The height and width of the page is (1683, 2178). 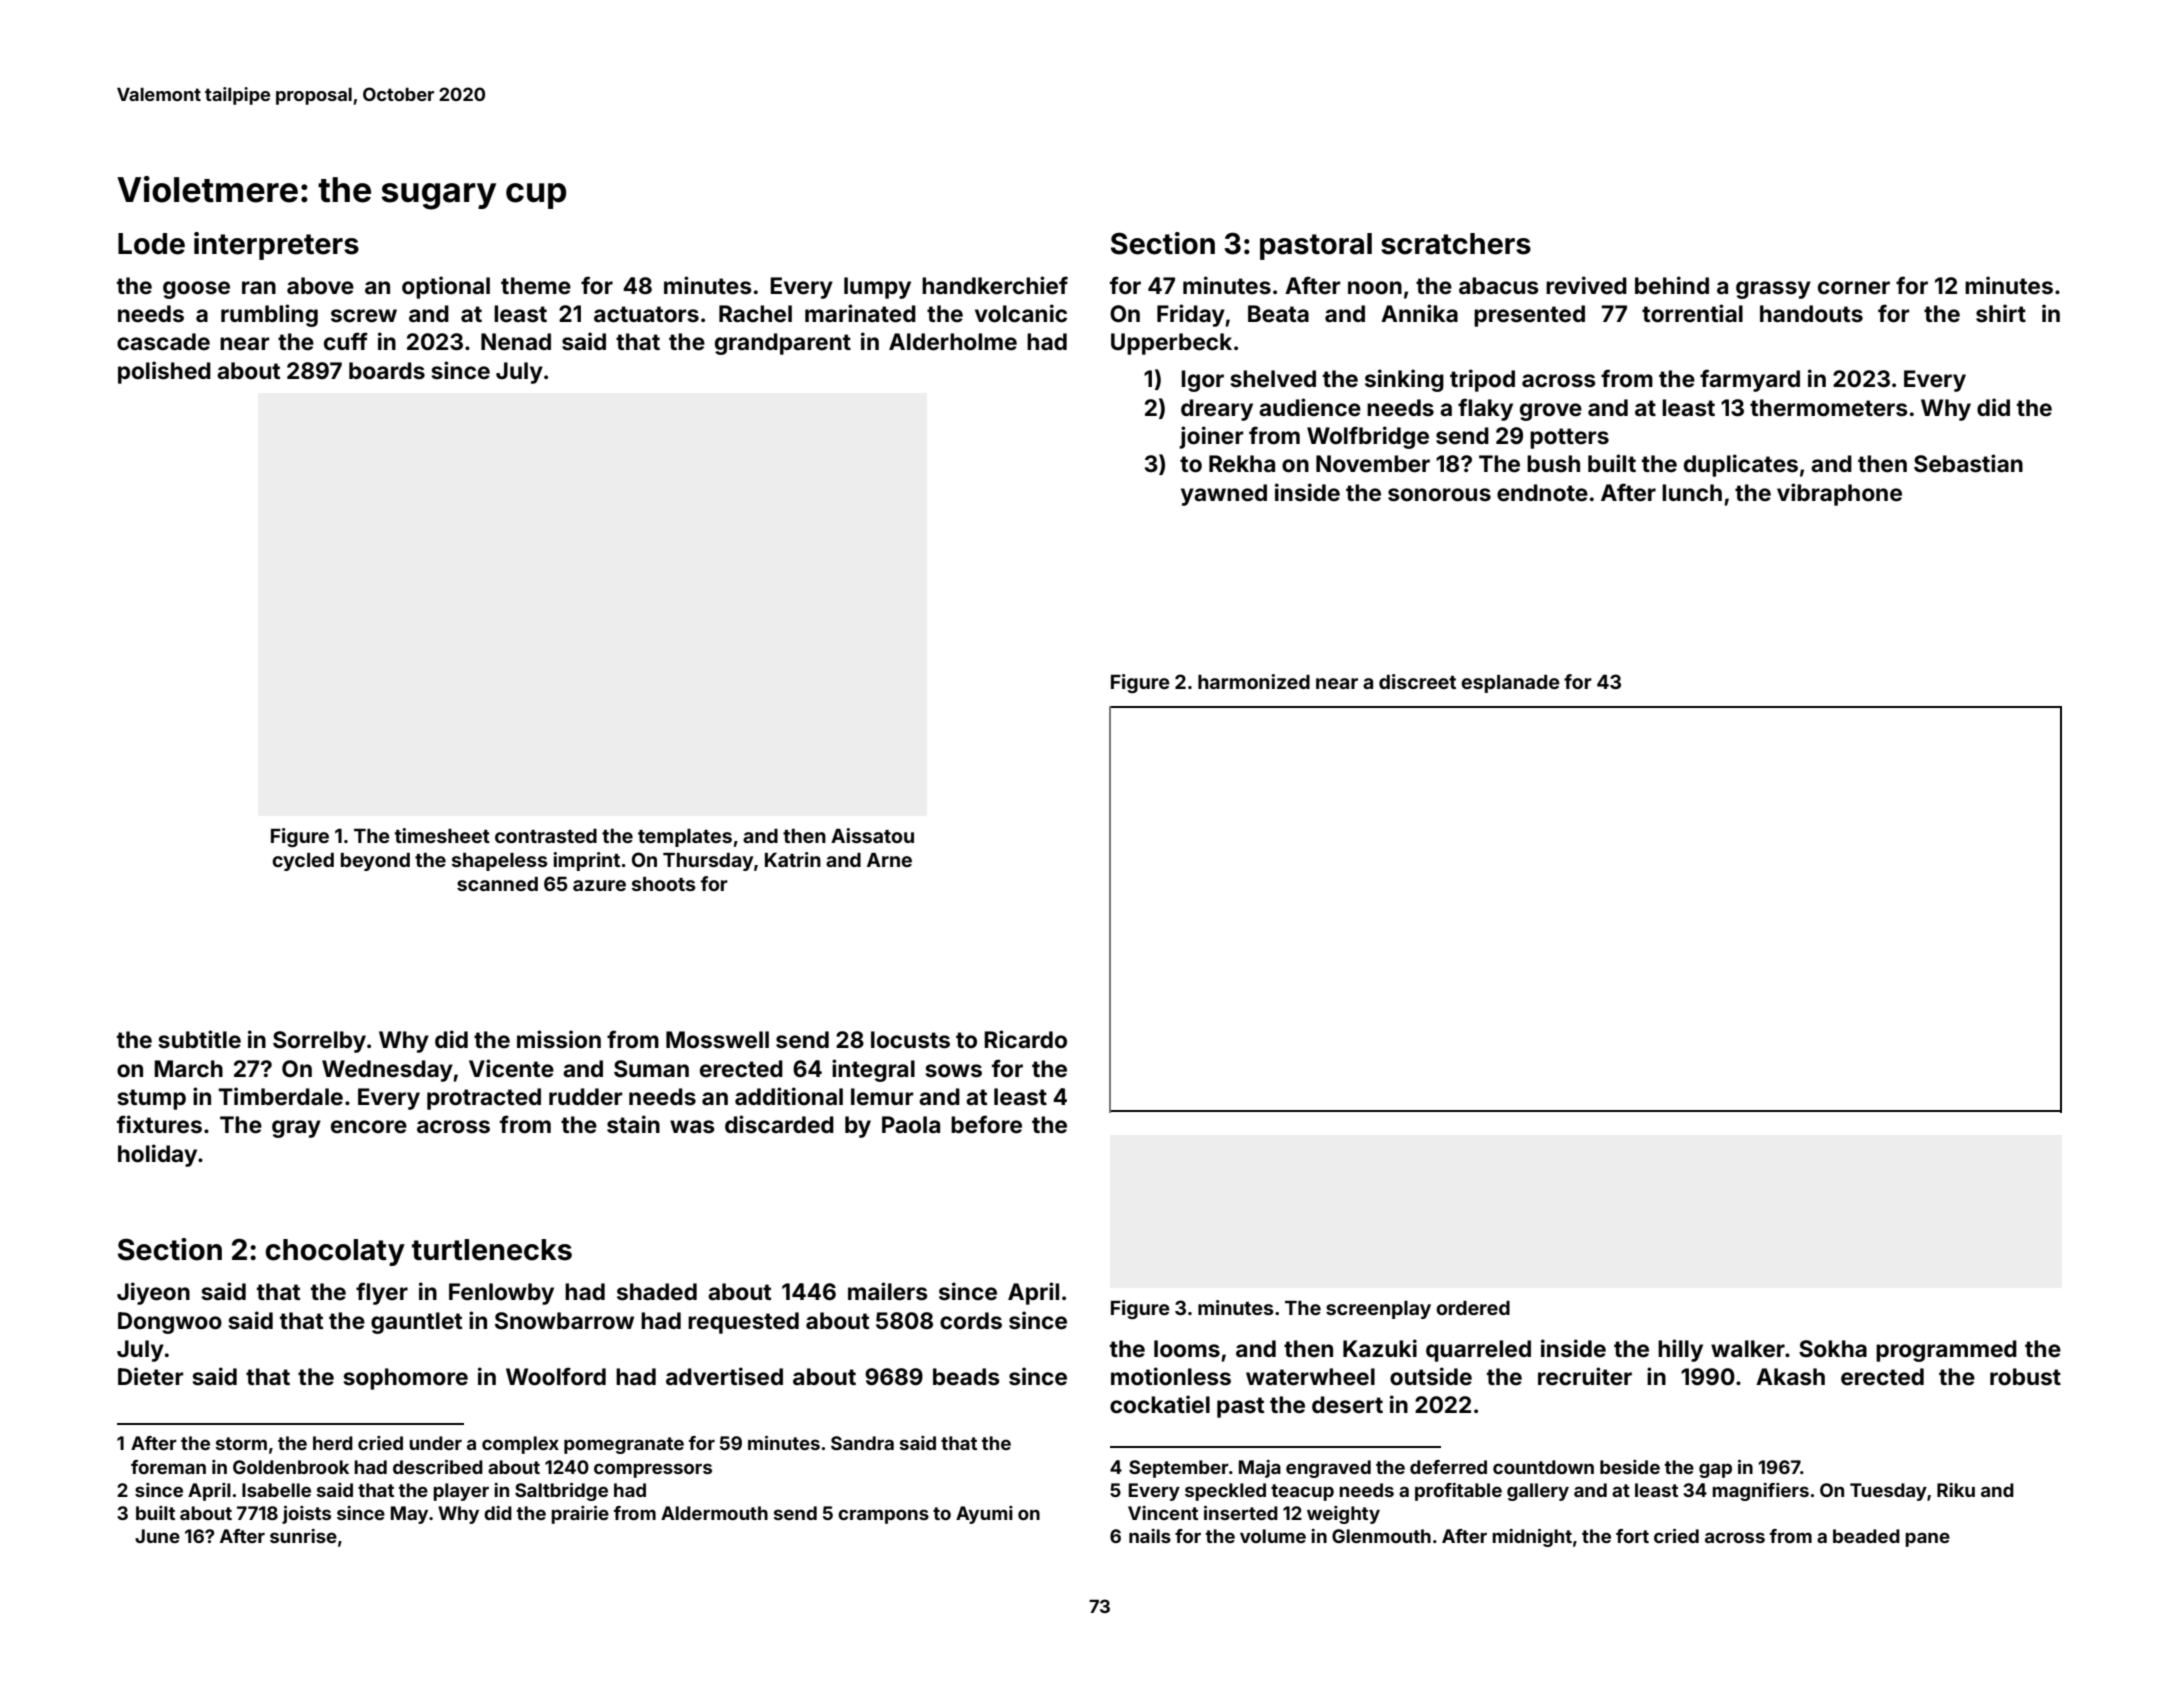 I want to click on vibraphone, so click(x=1839, y=494).
